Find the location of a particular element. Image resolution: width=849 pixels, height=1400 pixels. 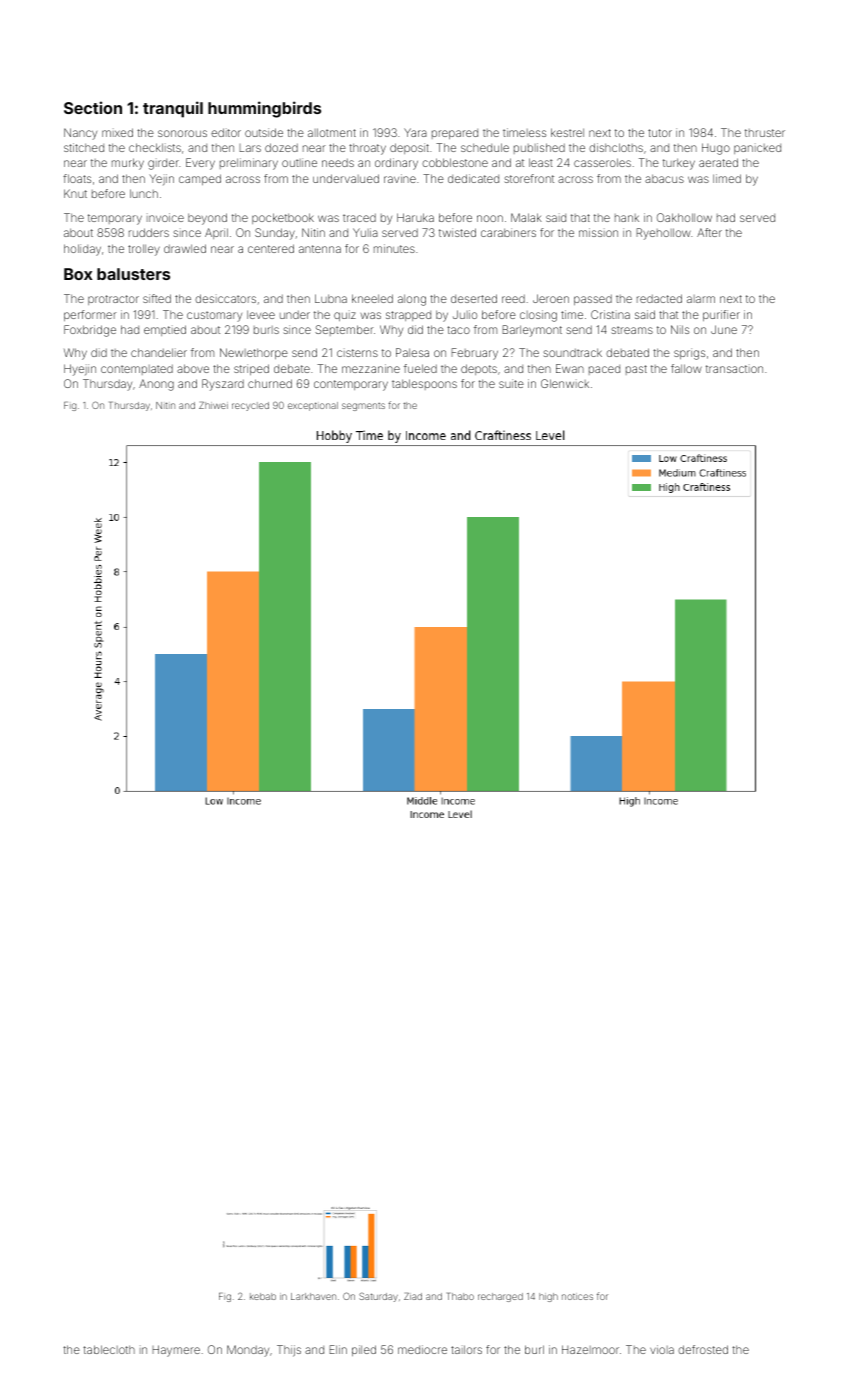

Zhiwei is located at coordinates (213, 405).
